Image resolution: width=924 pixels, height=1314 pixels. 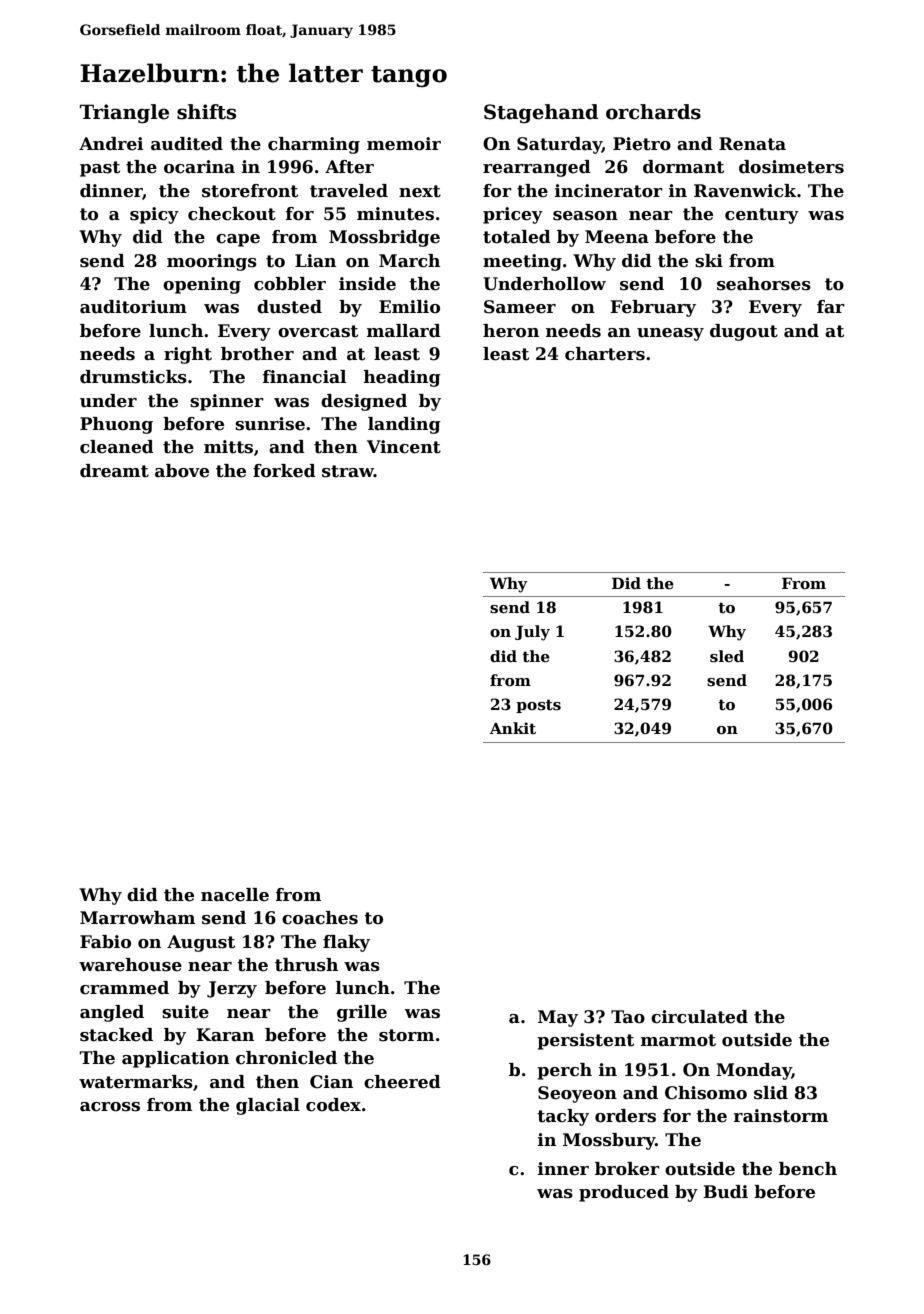 I want to click on glacial, so click(x=268, y=1106).
